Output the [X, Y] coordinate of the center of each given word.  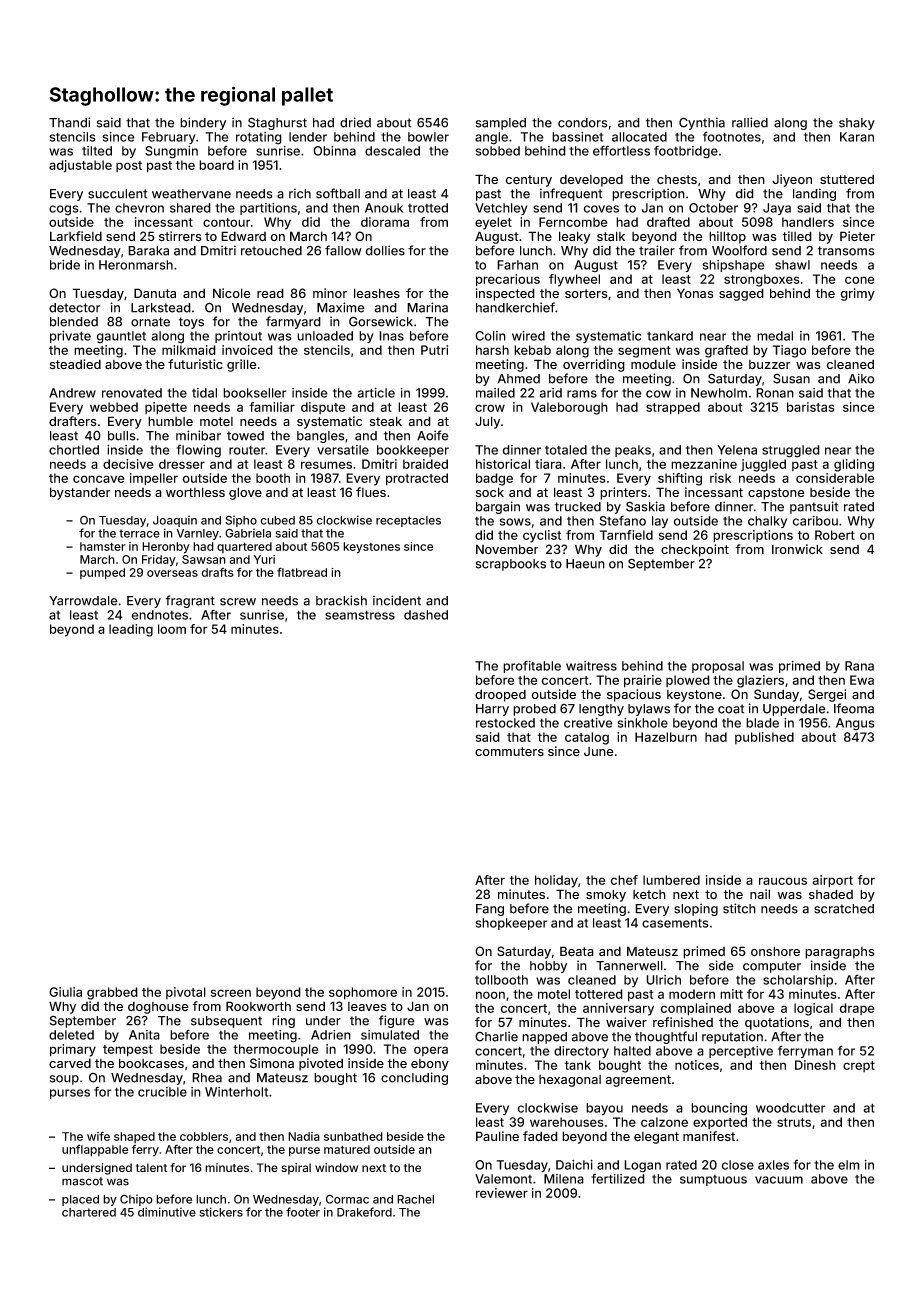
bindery [203, 123]
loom [172, 629]
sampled [501, 124]
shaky [857, 124]
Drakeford [364, 1212]
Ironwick [797, 549]
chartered [89, 1212]
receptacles [408, 521]
